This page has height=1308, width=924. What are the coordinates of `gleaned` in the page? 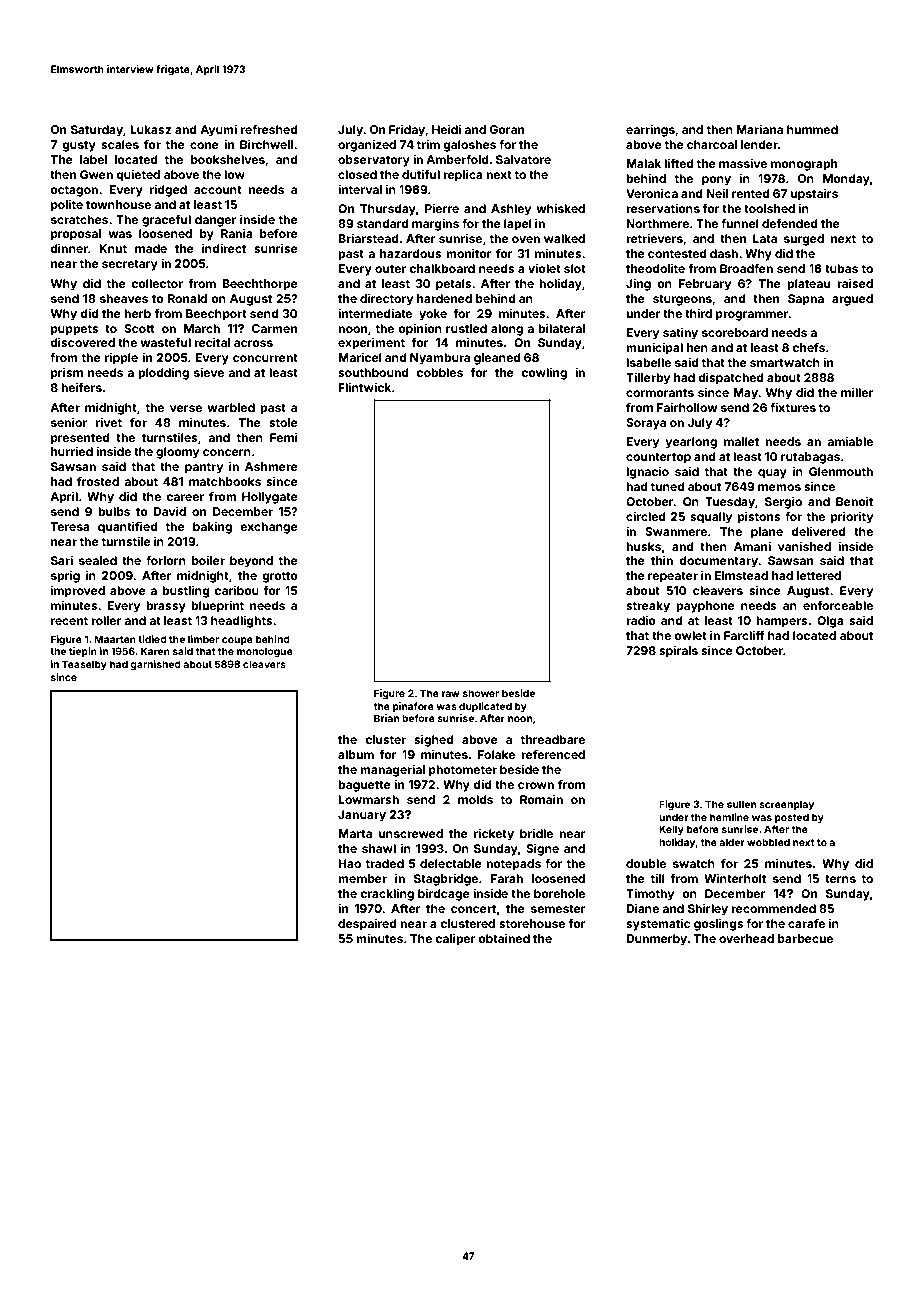 It's located at (497, 359).
